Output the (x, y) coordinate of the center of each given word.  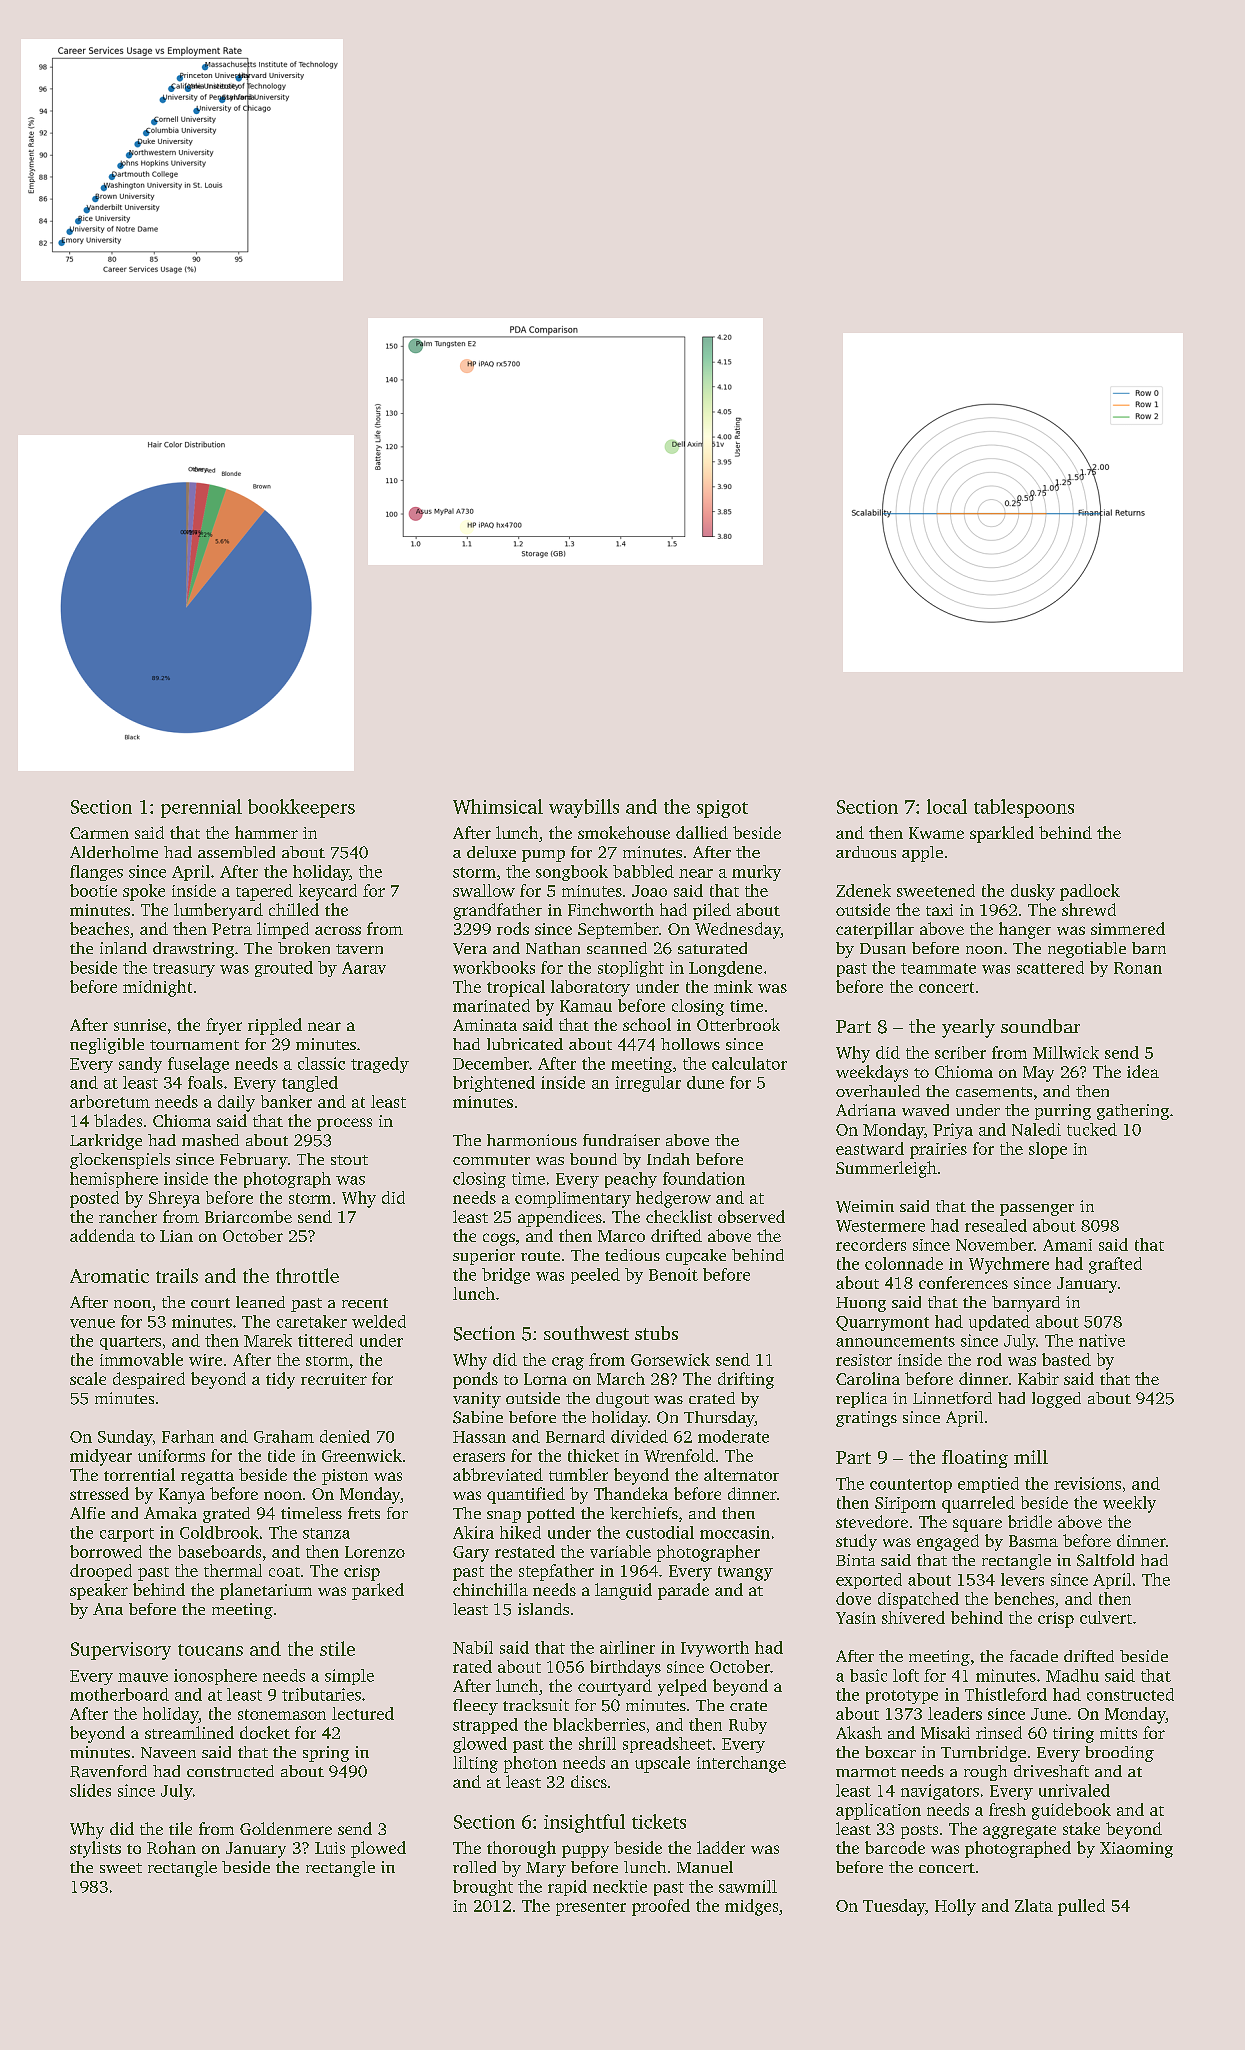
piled (712, 911)
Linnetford (952, 1398)
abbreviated (498, 1474)
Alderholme (114, 852)
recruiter (334, 1379)
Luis (330, 1848)
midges (751, 1907)
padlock (1090, 892)
